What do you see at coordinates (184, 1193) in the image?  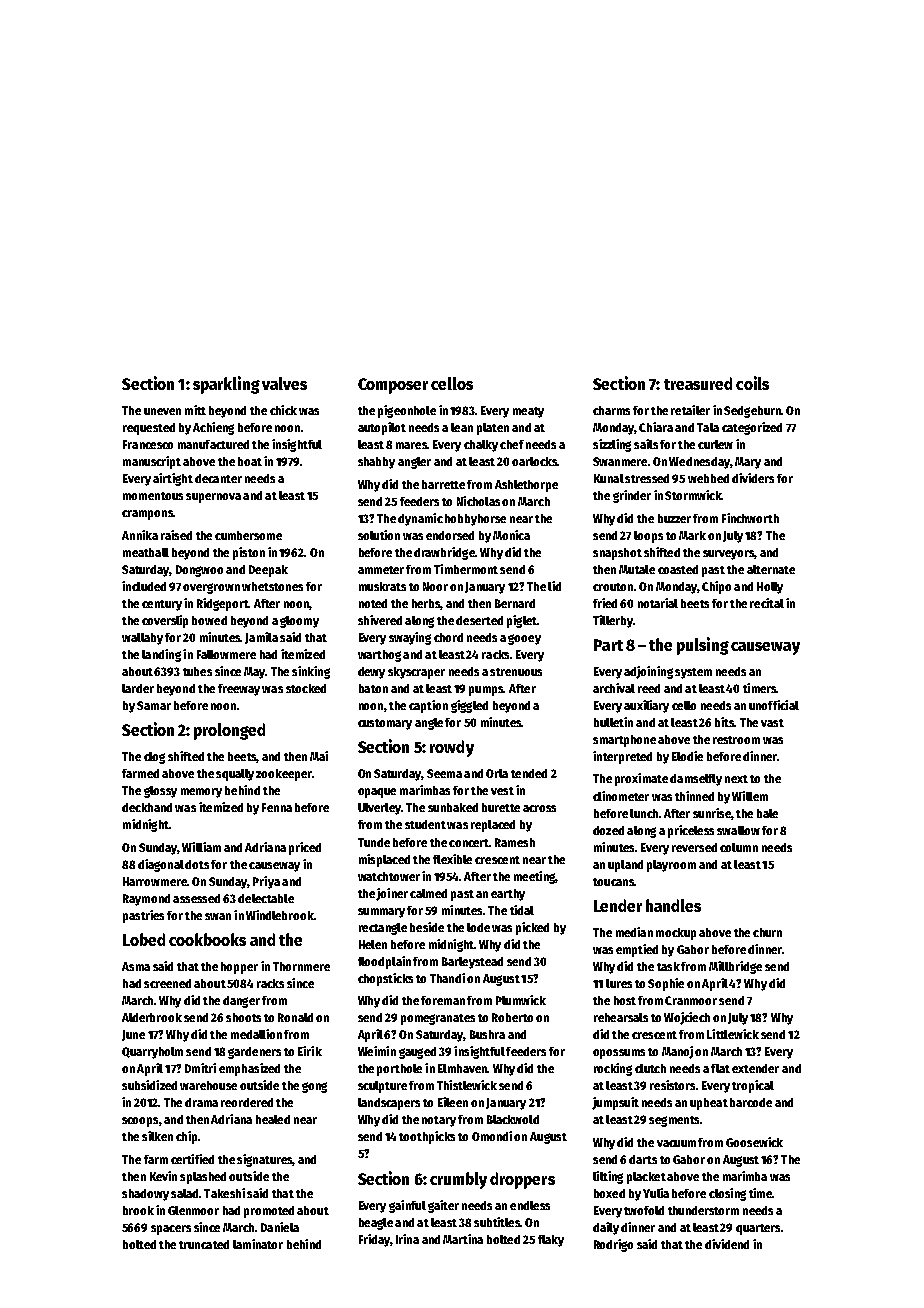 I see `salad` at bounding box center [184, 1193].
